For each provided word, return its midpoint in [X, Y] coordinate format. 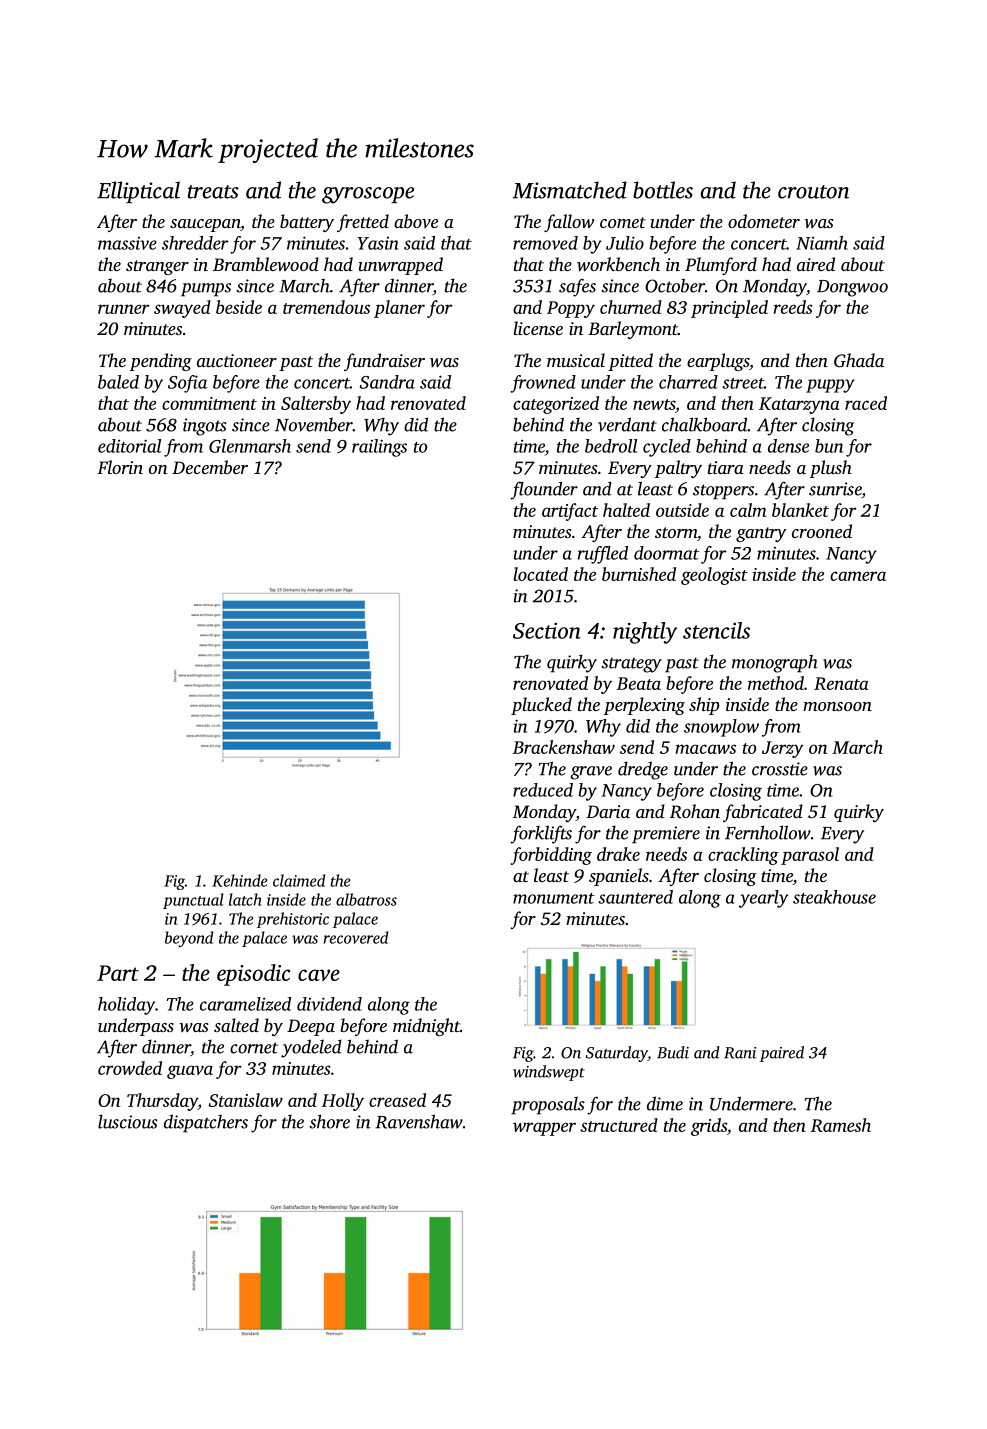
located [540, 574]
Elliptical [138, 192]
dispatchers [206, 1123]
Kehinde [239, 880]
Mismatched [570, 190]
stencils [716, 630]
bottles [663, 190]
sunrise [835, 490]
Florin [120, 467]
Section [547, 631]
